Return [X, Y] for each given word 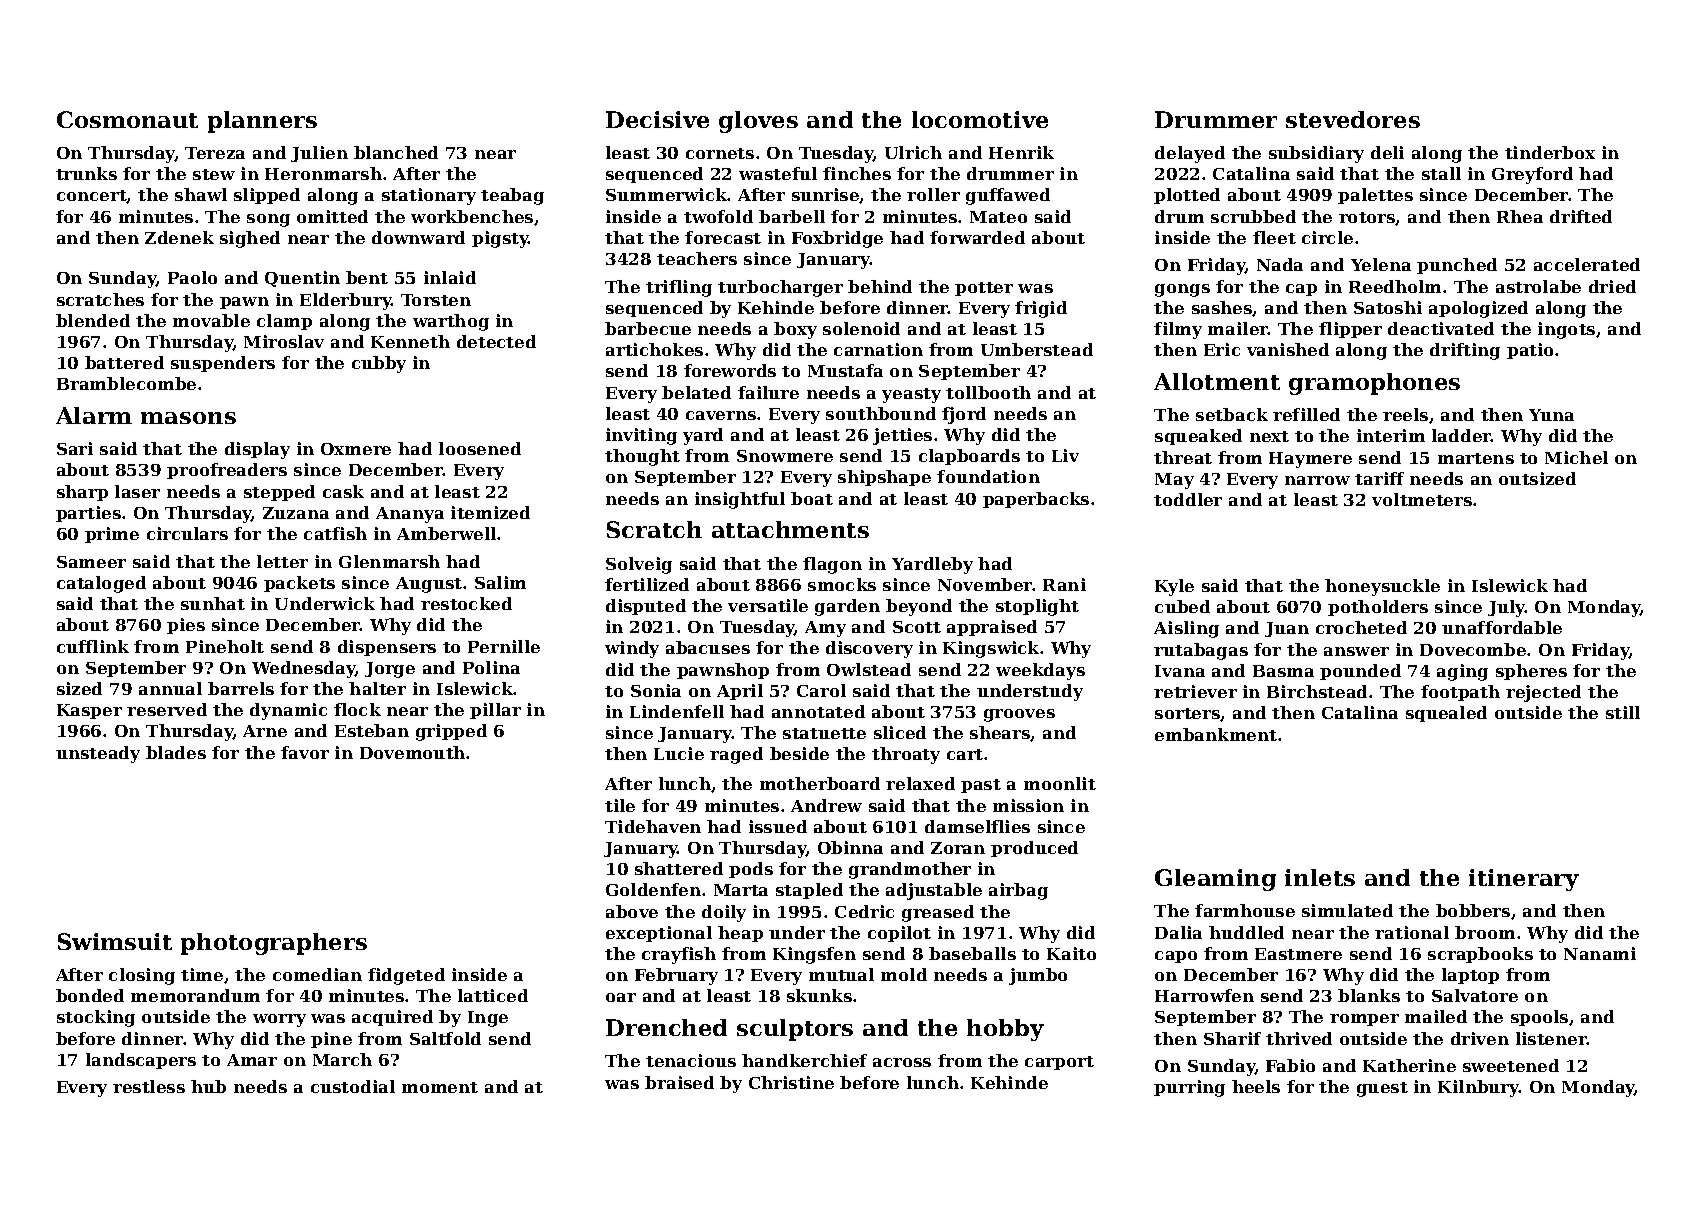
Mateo [998, 217]
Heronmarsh [323, 173]
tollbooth [988, 392]
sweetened [1511, 1065]
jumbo [1038, 976]
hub [208, 1086]
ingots [1566, 330]
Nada [1280, 264]
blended [93, 320]
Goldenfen [653, 889]
